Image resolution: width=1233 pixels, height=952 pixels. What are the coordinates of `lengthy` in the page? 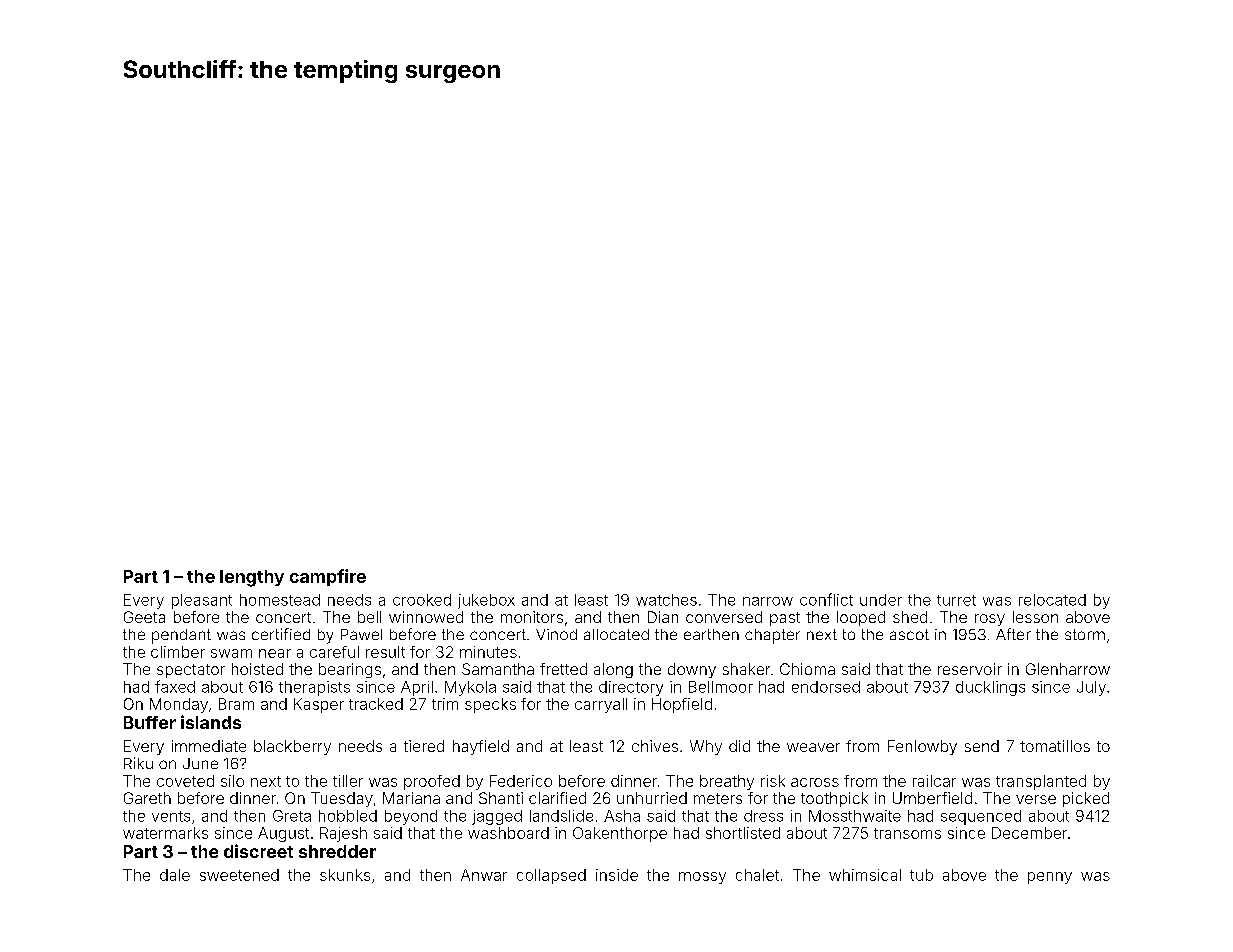 It's located at (252, 578).
